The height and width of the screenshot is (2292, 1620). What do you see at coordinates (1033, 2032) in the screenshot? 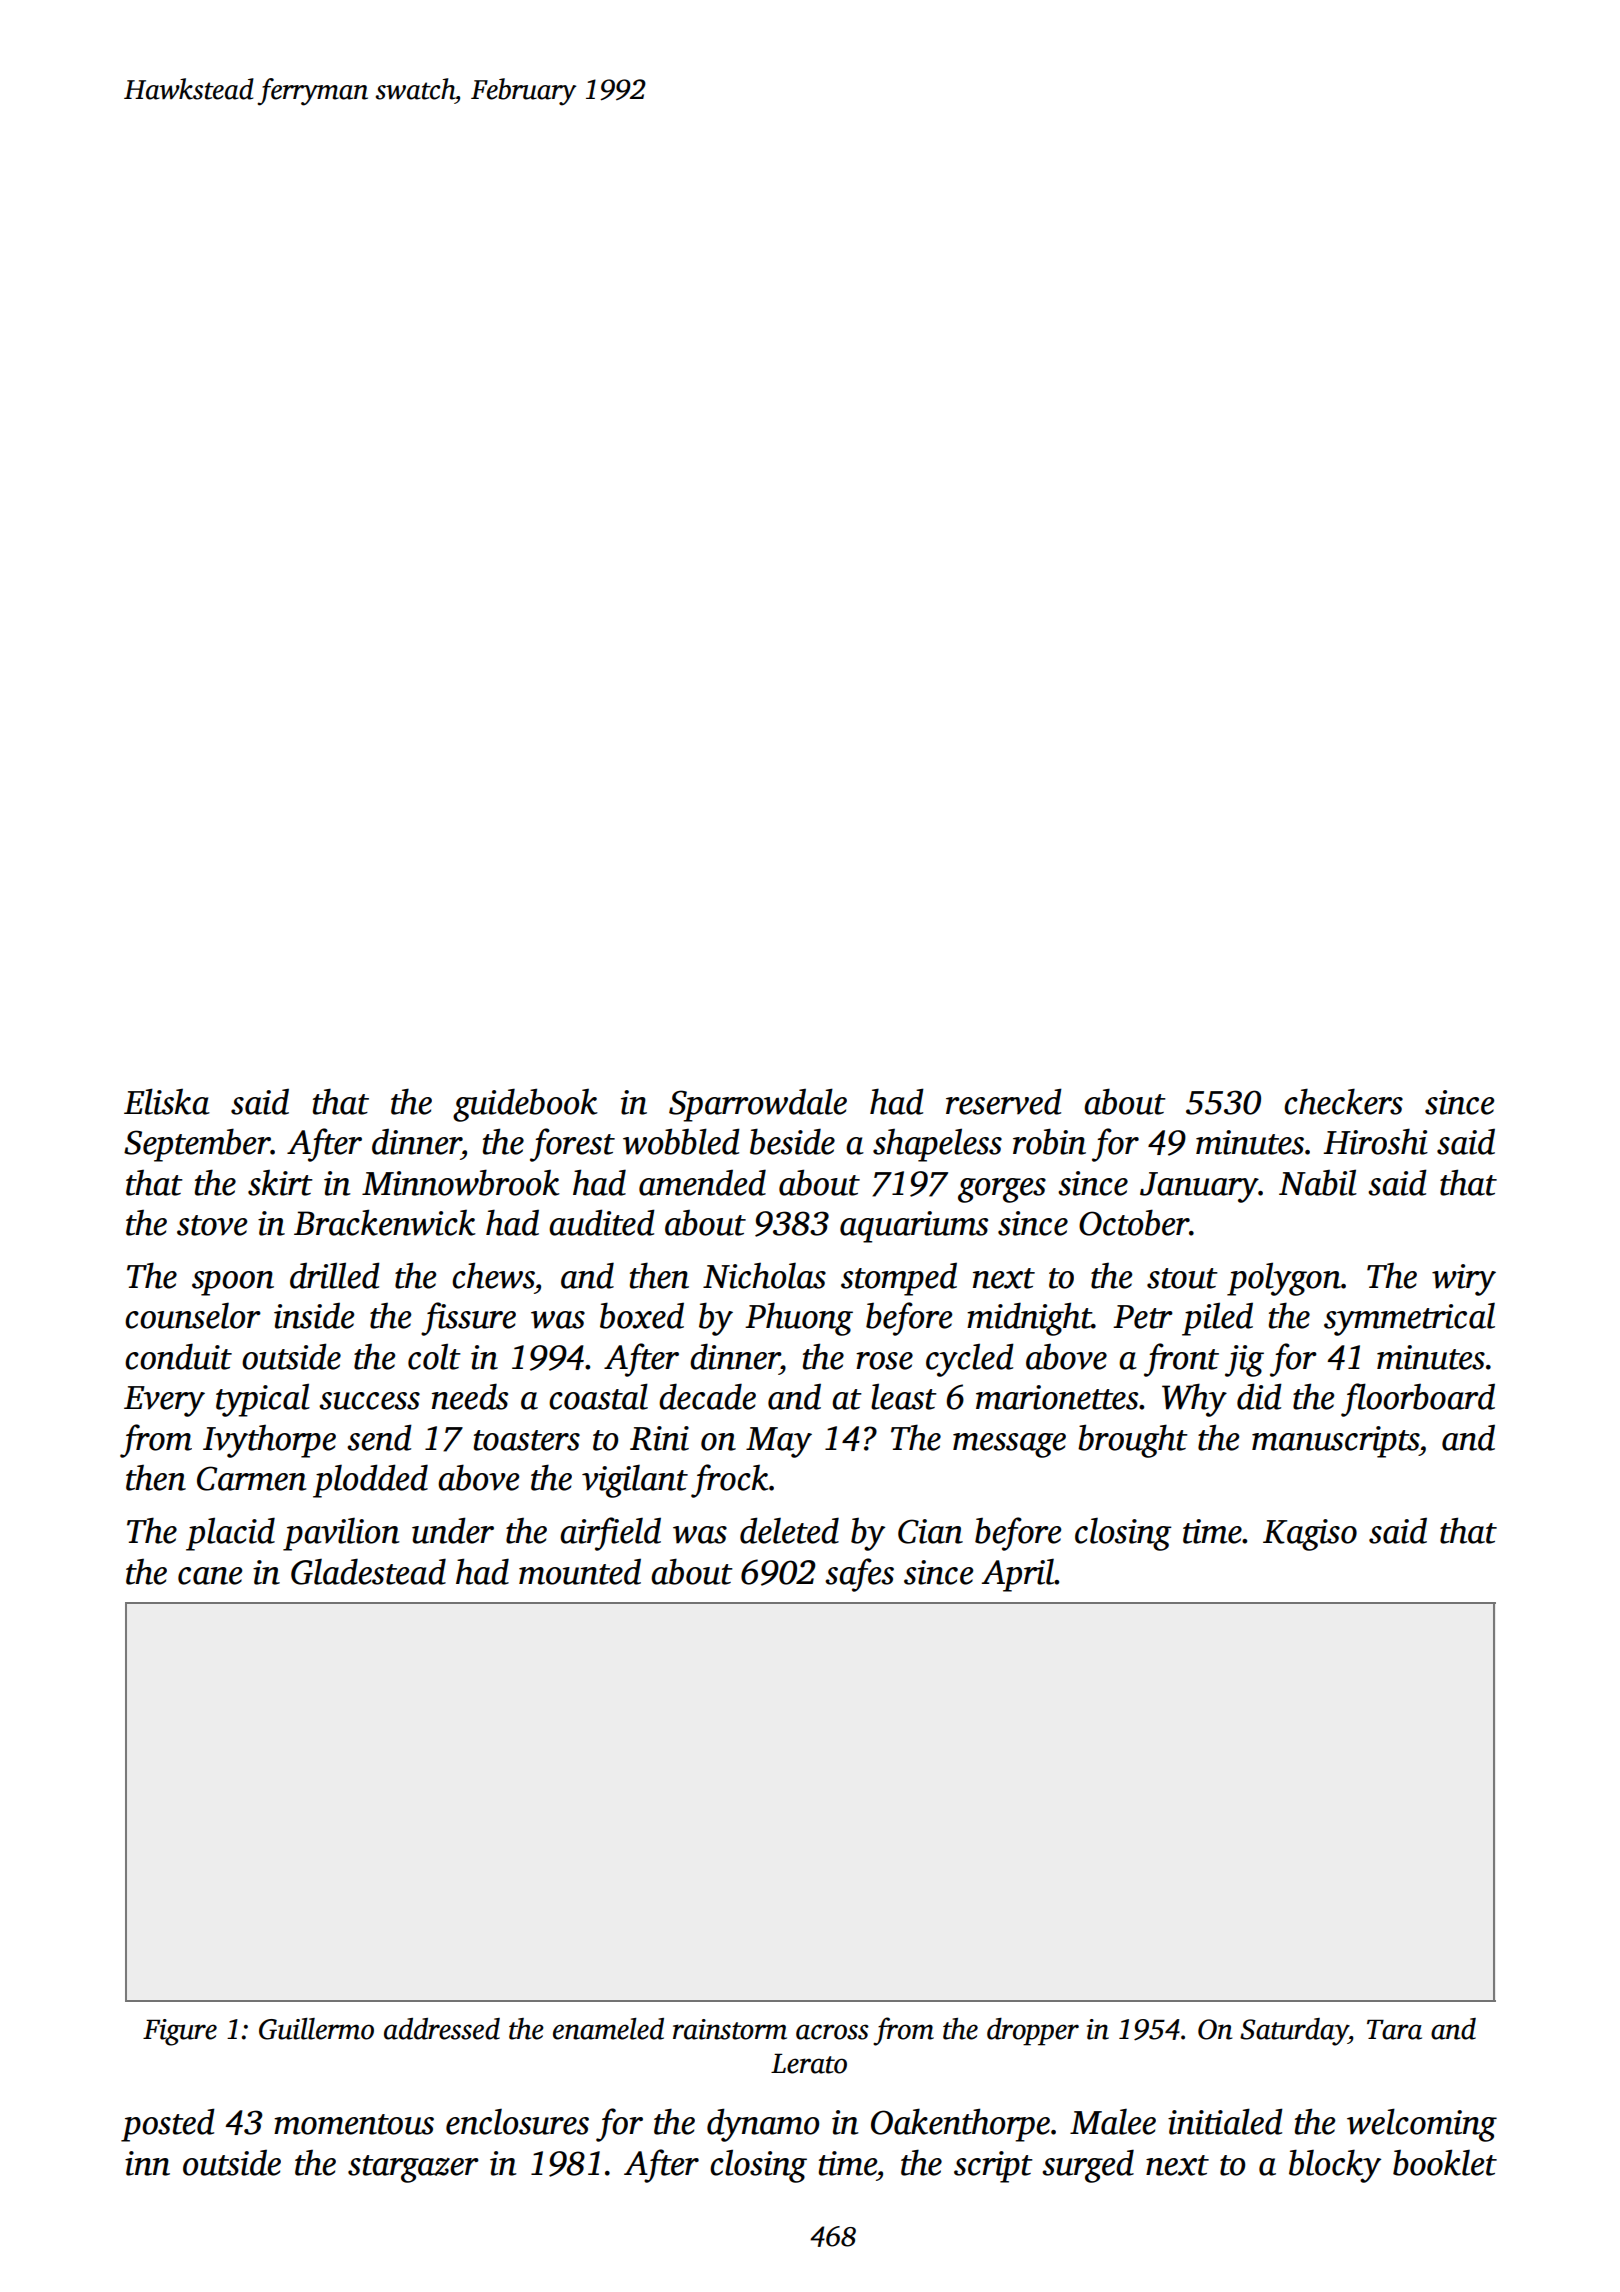
I see `dropper` at bounding box center [1033, 2032].
